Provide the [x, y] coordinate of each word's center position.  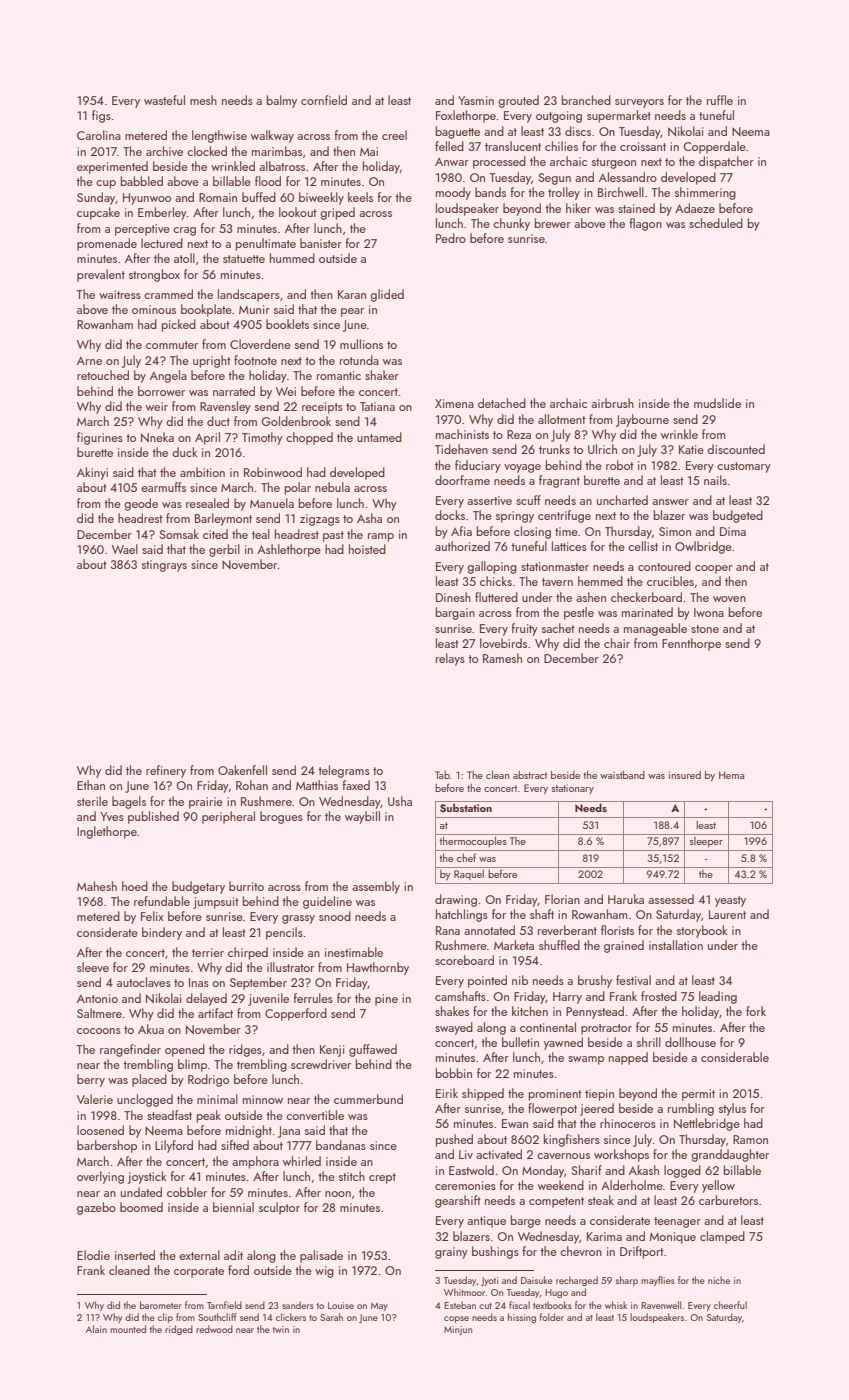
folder [552, 1317]
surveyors [639, 103]
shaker [382, 375]
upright [212, 361]
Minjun [458, 1330]
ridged [179, 1330]
